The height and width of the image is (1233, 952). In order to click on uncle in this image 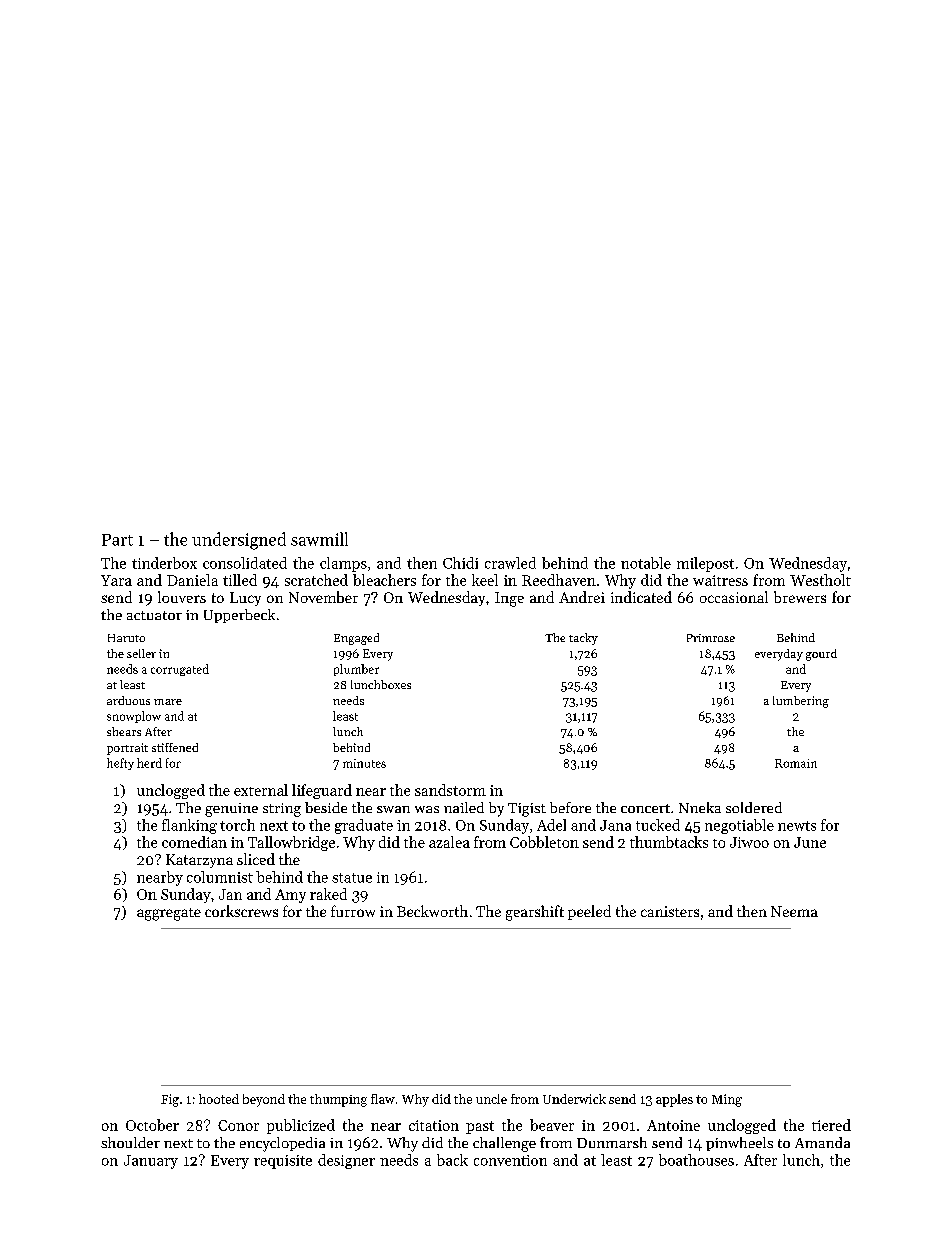, I will do `click(491, 1099)`.
